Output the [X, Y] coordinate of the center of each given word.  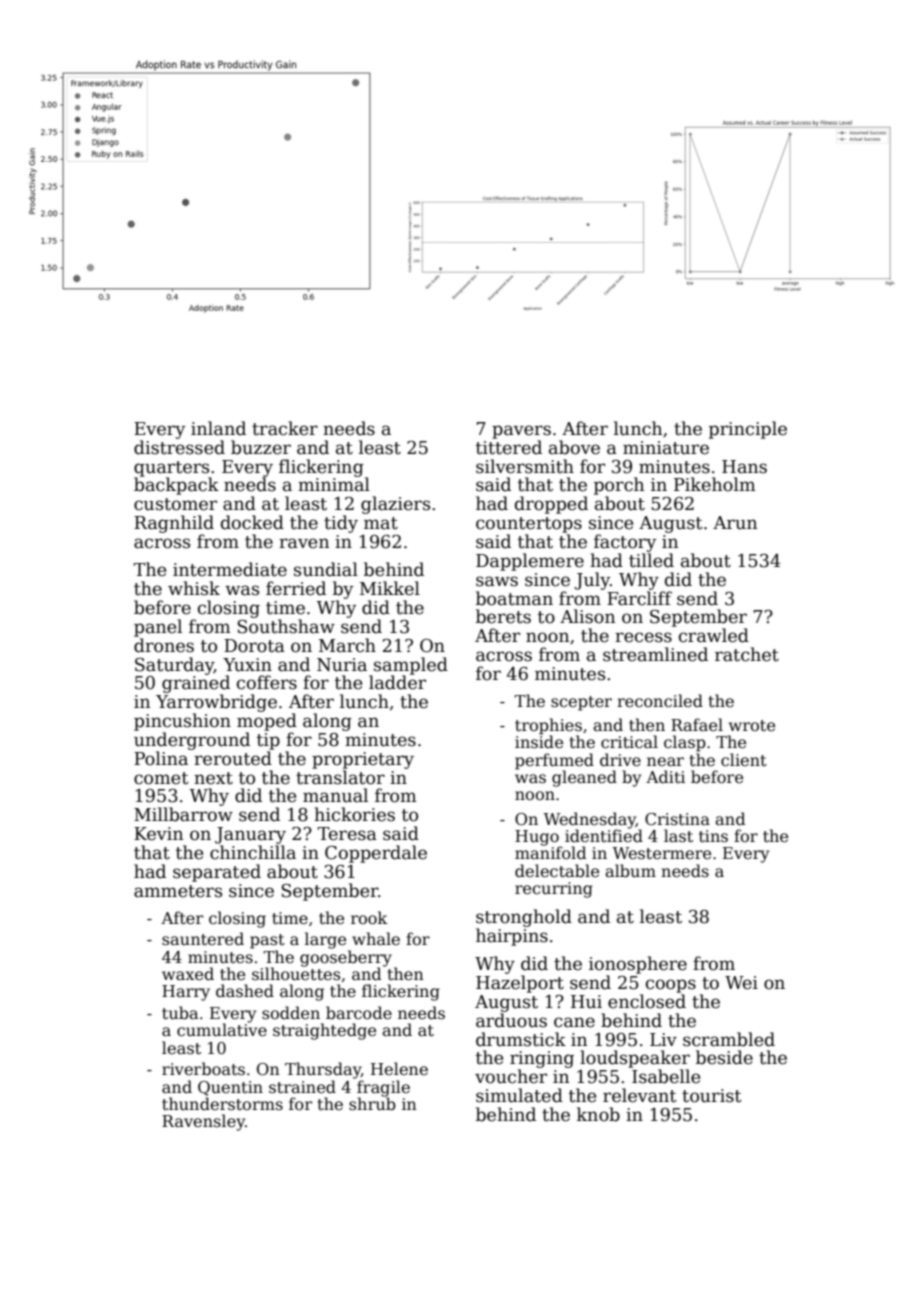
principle [748, 430]
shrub [372, 1103]
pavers [521, 432]
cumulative [222, 1030]
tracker [285, 428]
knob [598, 1114]
